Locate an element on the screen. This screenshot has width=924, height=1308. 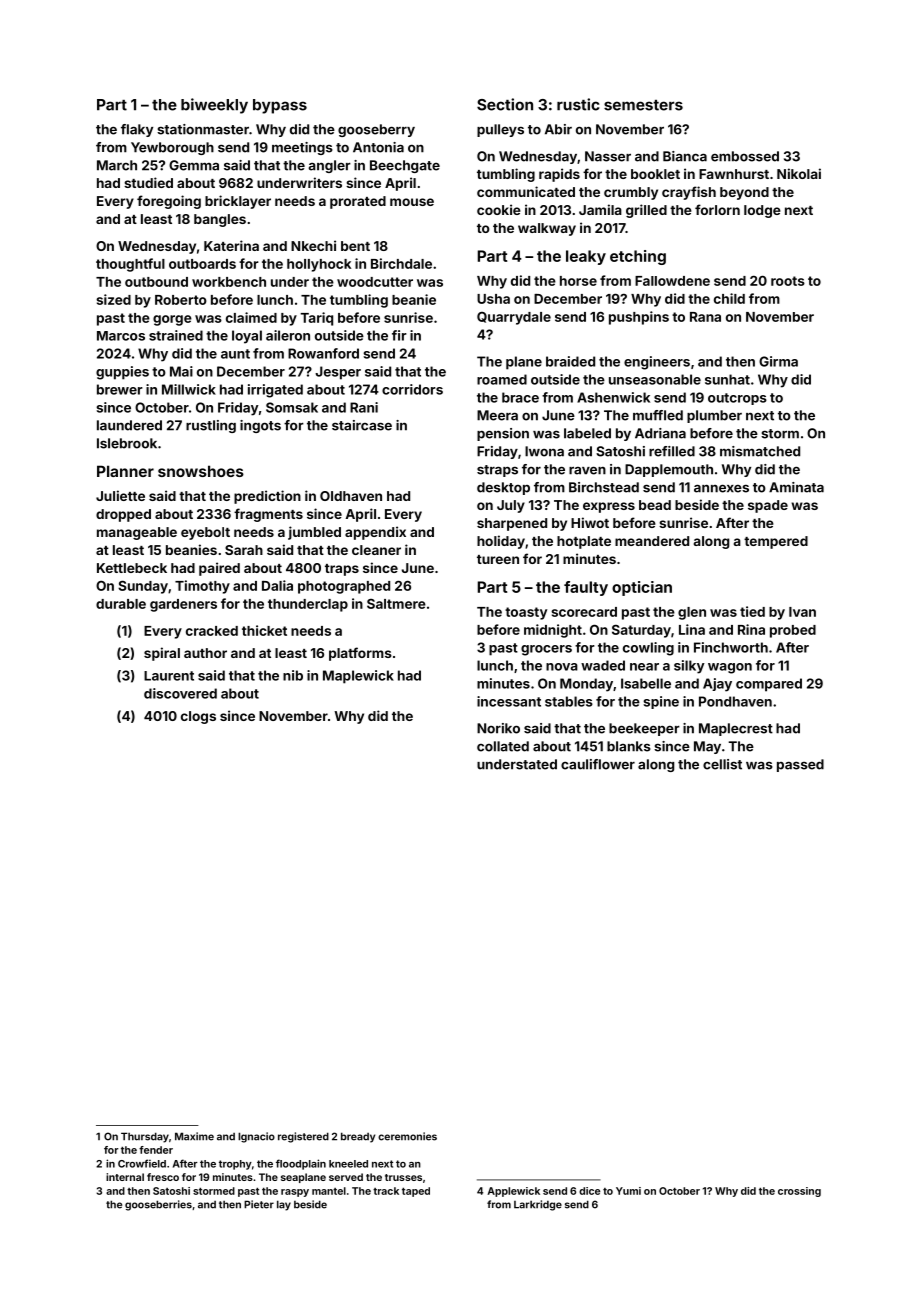
clogs is located at coordinates (198, 717).
